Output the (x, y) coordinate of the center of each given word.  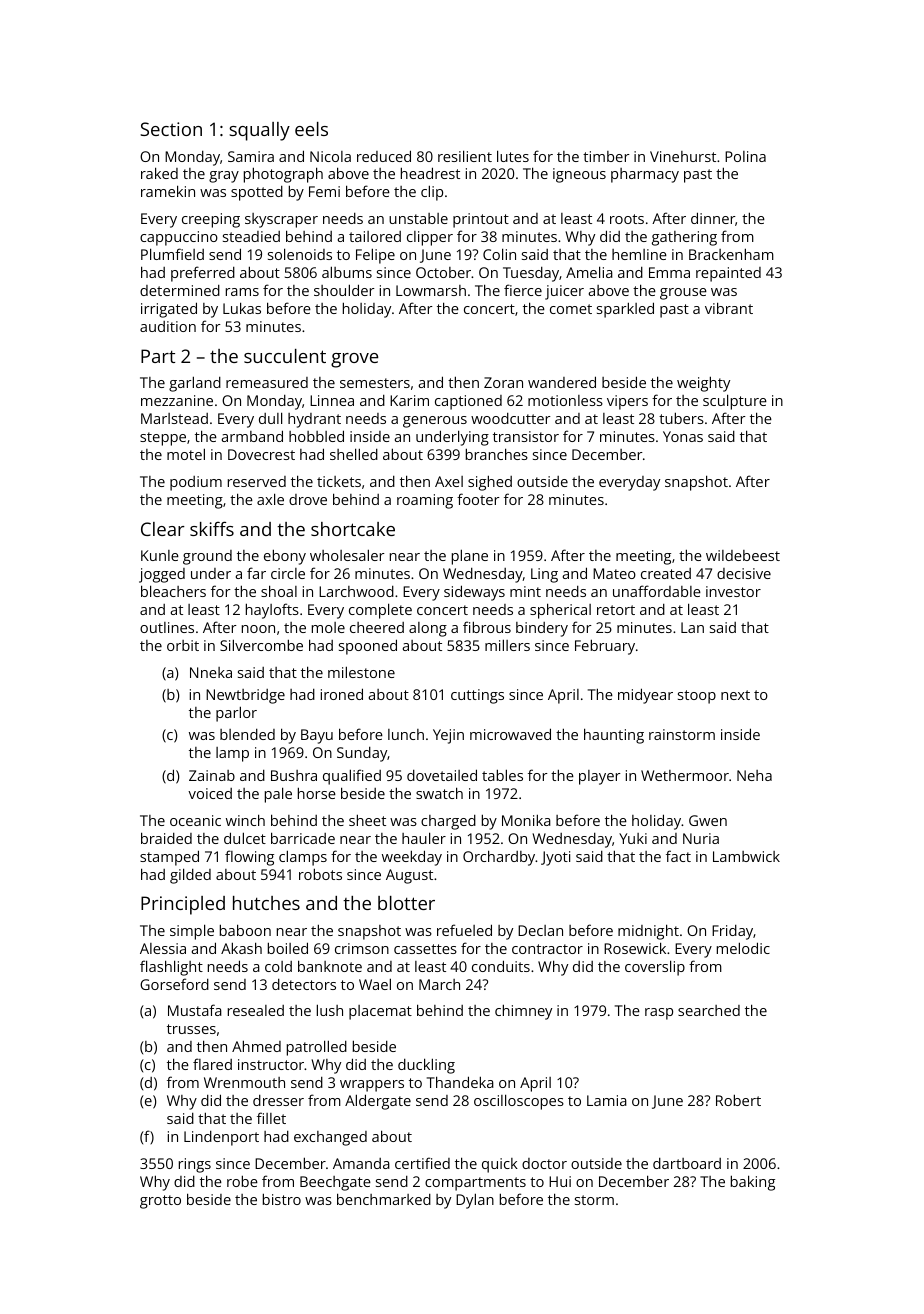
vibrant (729, 308)
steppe (163, 439)
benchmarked (384, 1199)
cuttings (477, 696)
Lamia (607, 1100)
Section (171, 129)
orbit (183, 645)
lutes (513, 156)
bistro (282, 1199)
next (735, 695)
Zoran (503, 382)
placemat (380, 1012)
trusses (191, 1029)
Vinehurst (683, 156)
